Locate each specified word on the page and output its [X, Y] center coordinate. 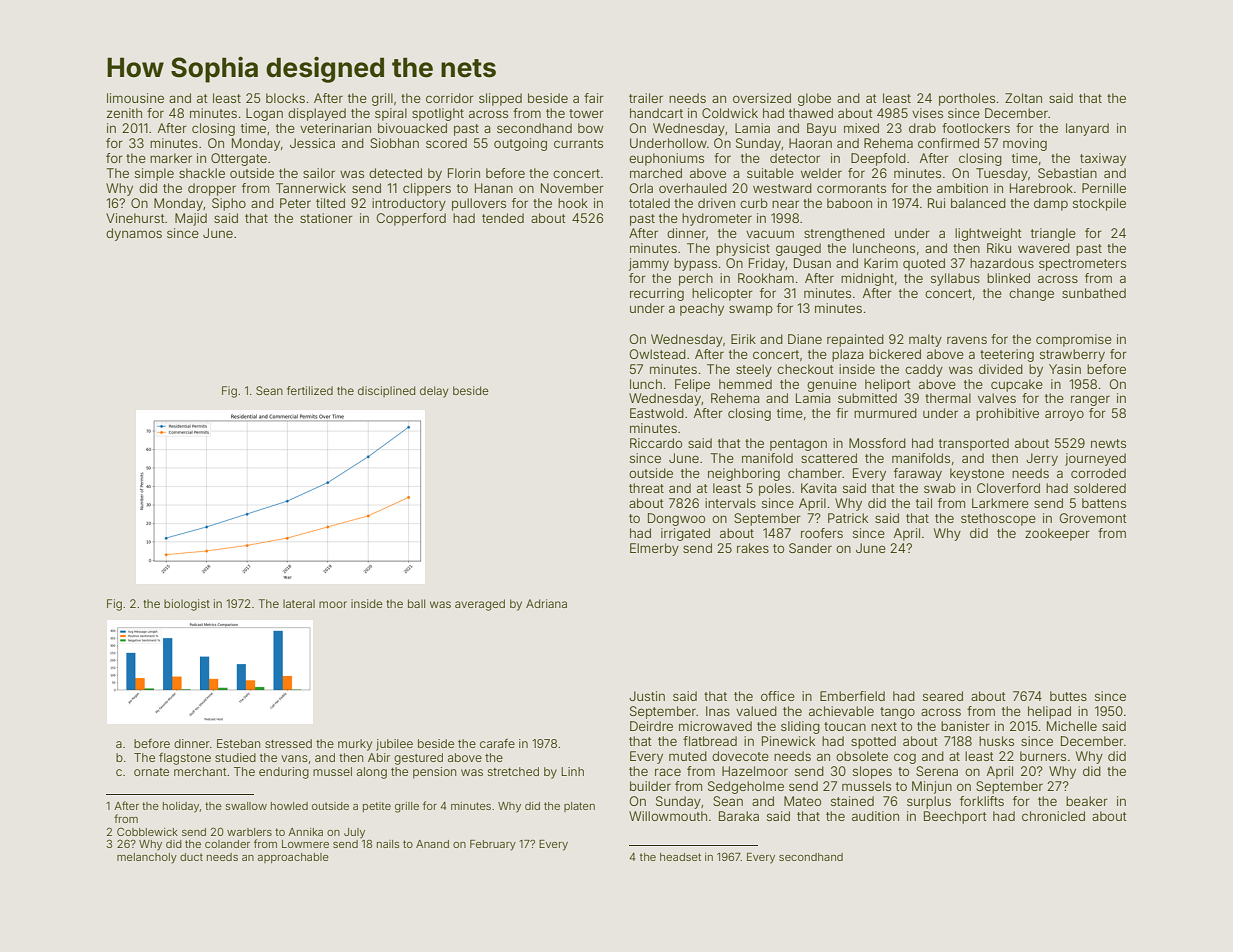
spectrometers [1082, 265]
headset [680, 857]
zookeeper [1057, 534]
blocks [285, 98]
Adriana [546, 603]
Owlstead [658, 354]
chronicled [1053, 816]
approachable [293, 858]
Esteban [238, 743]
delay [434, 392]
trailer [646, 98]
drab [922, 128]
